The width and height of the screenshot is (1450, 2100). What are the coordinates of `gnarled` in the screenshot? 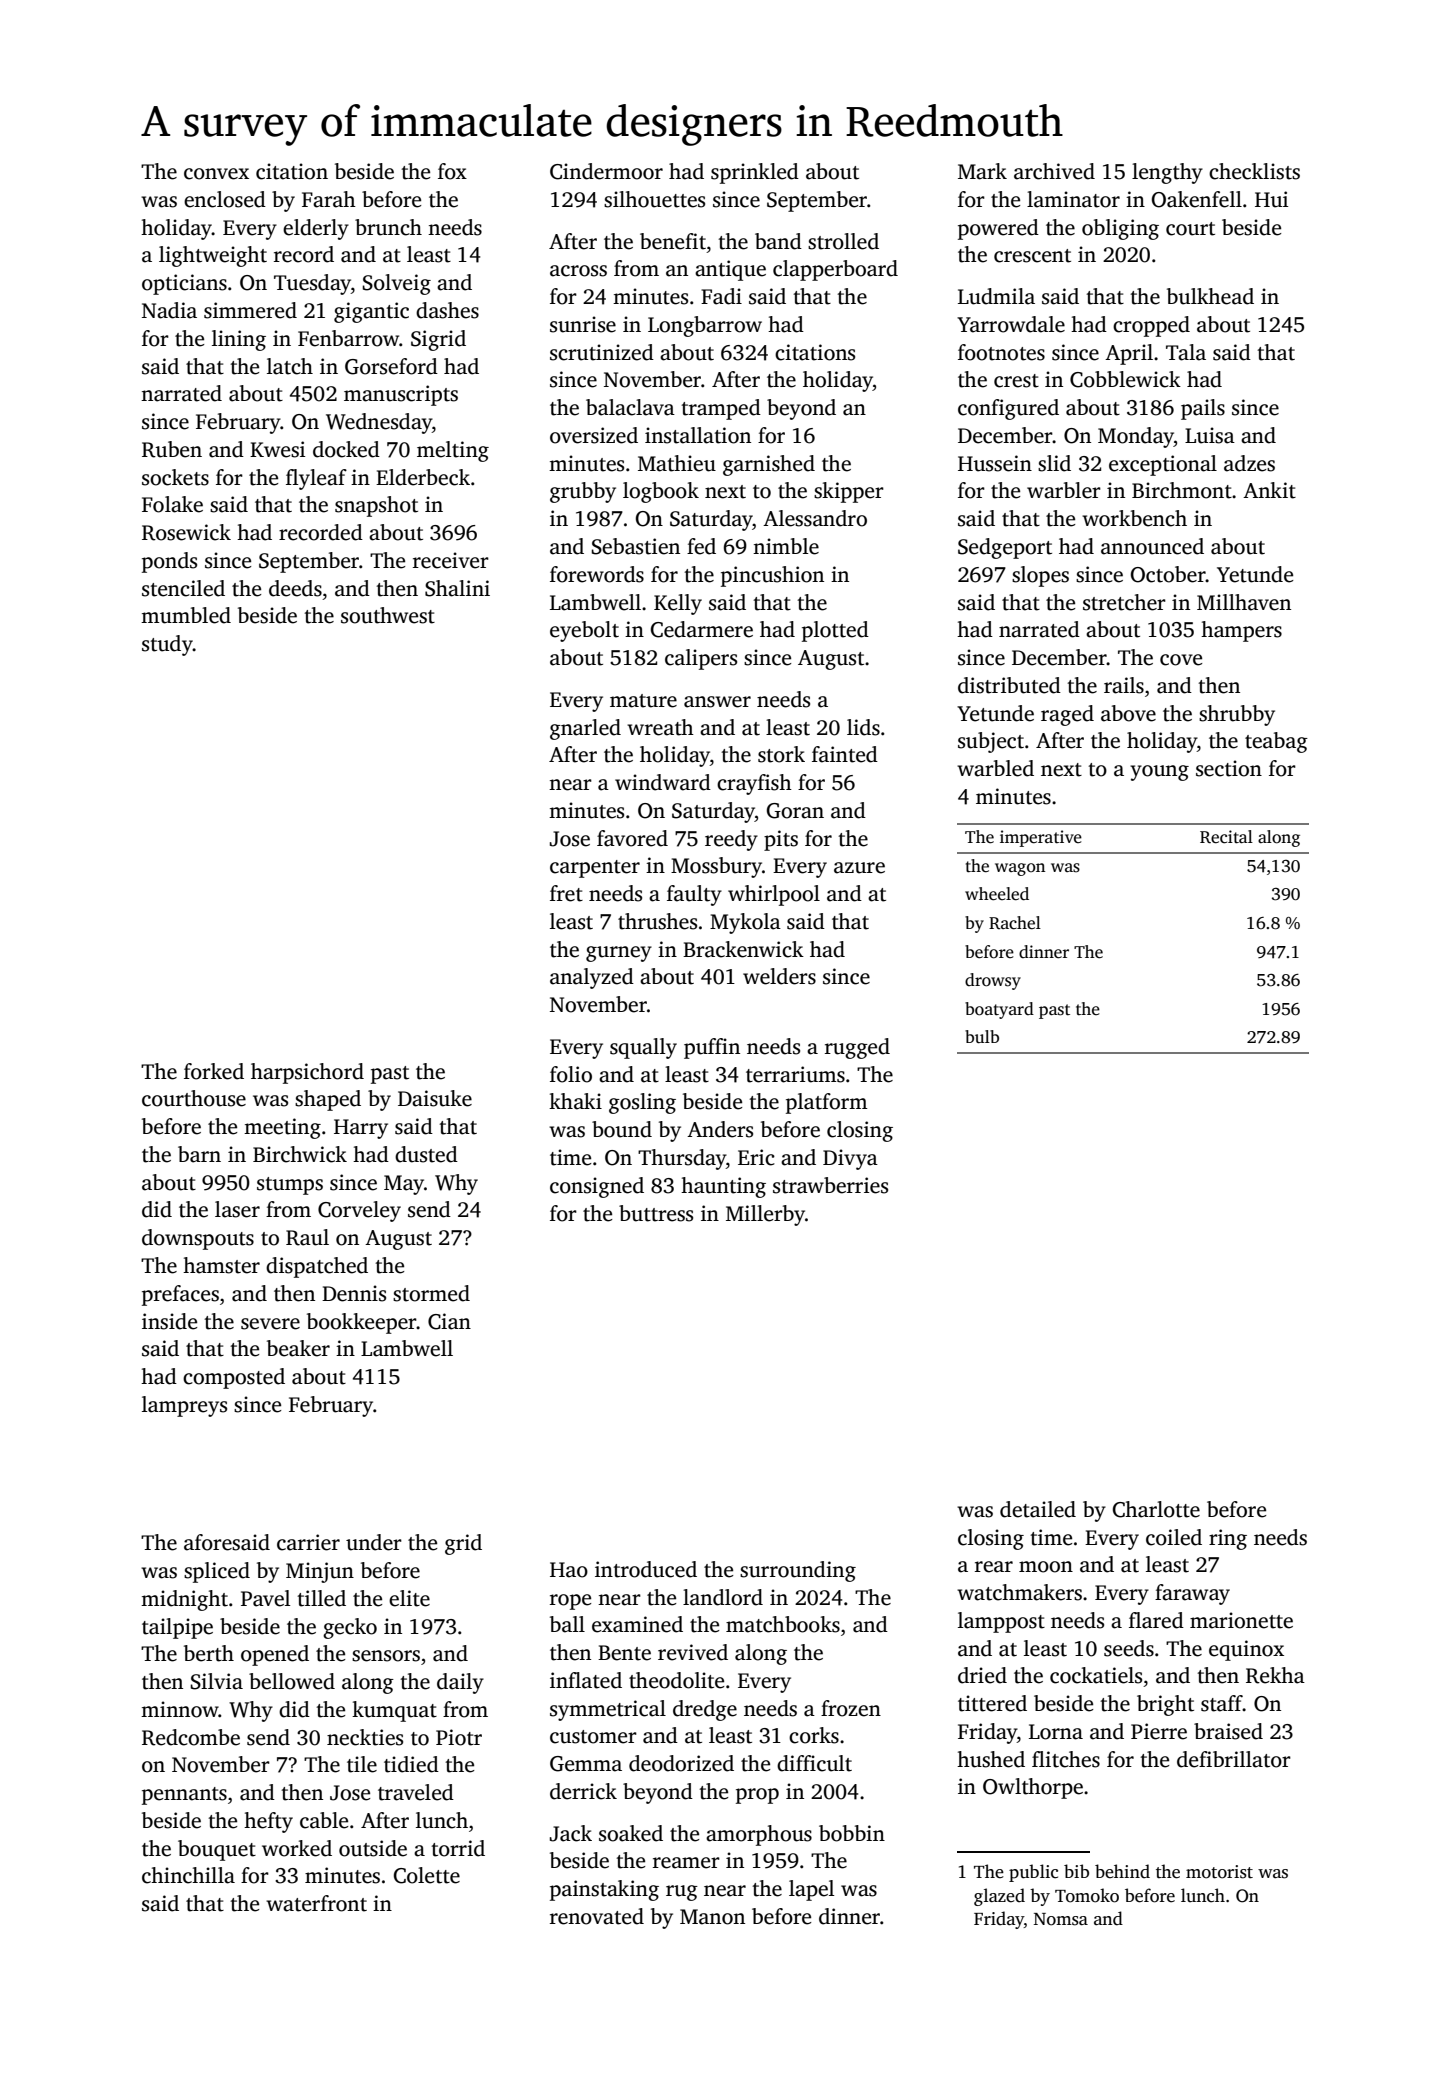 It's located at (585, 729).
